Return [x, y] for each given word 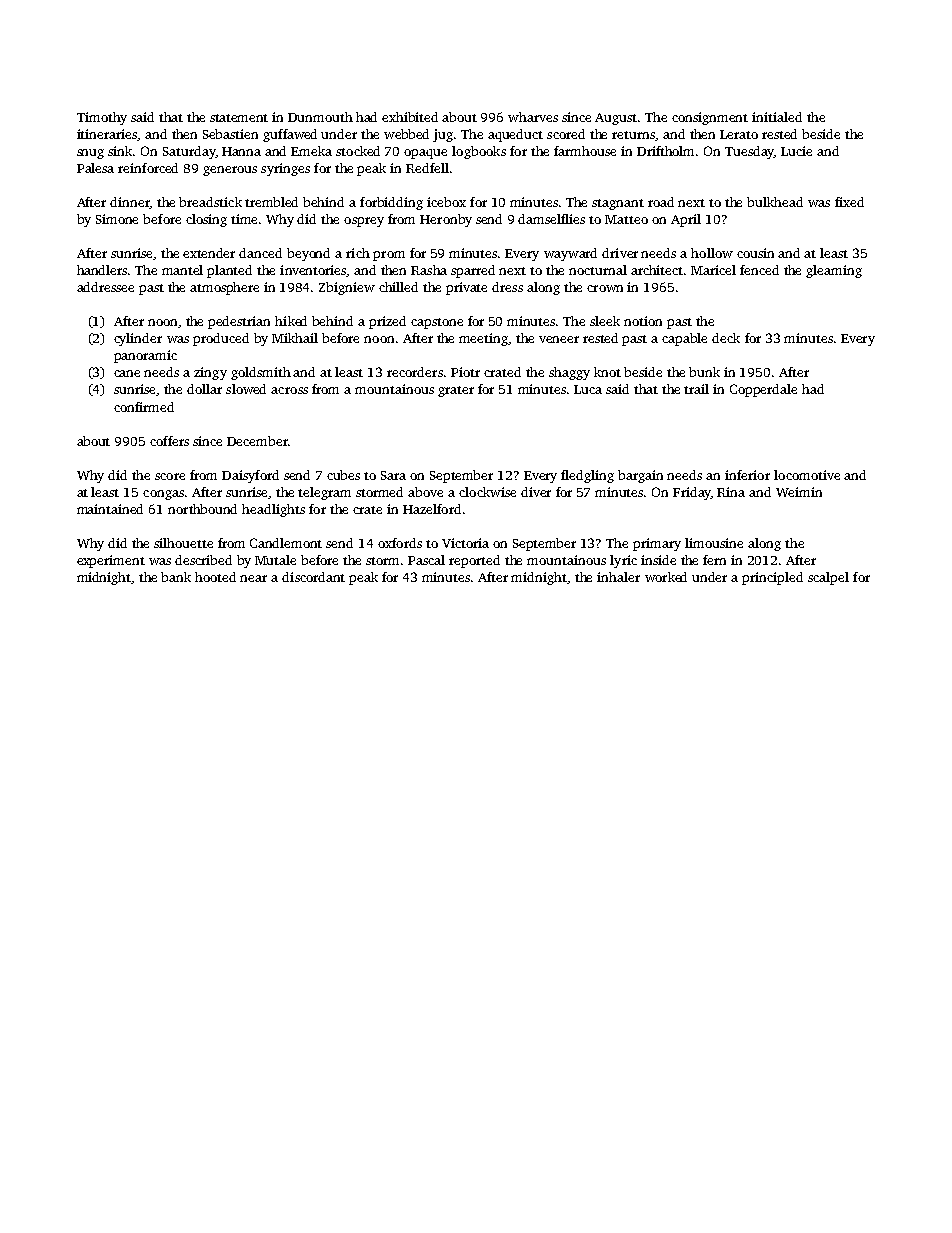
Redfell [427, 168]
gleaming [834, 271]
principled [772, 578]
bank [176, 577]
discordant [313, 577]
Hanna [241, 151]
